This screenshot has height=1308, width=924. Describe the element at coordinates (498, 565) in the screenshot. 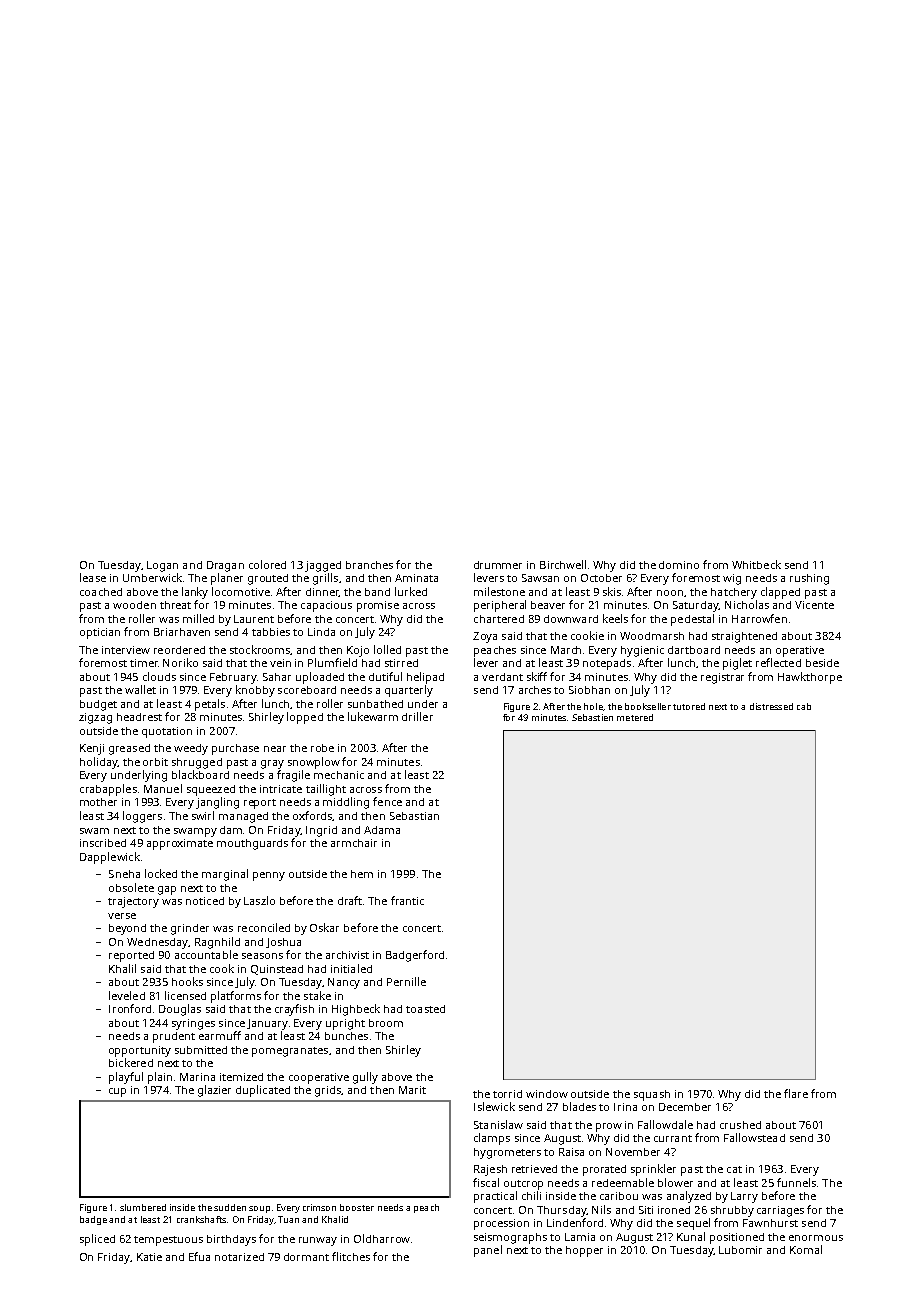

I see `drummer` at that location.
